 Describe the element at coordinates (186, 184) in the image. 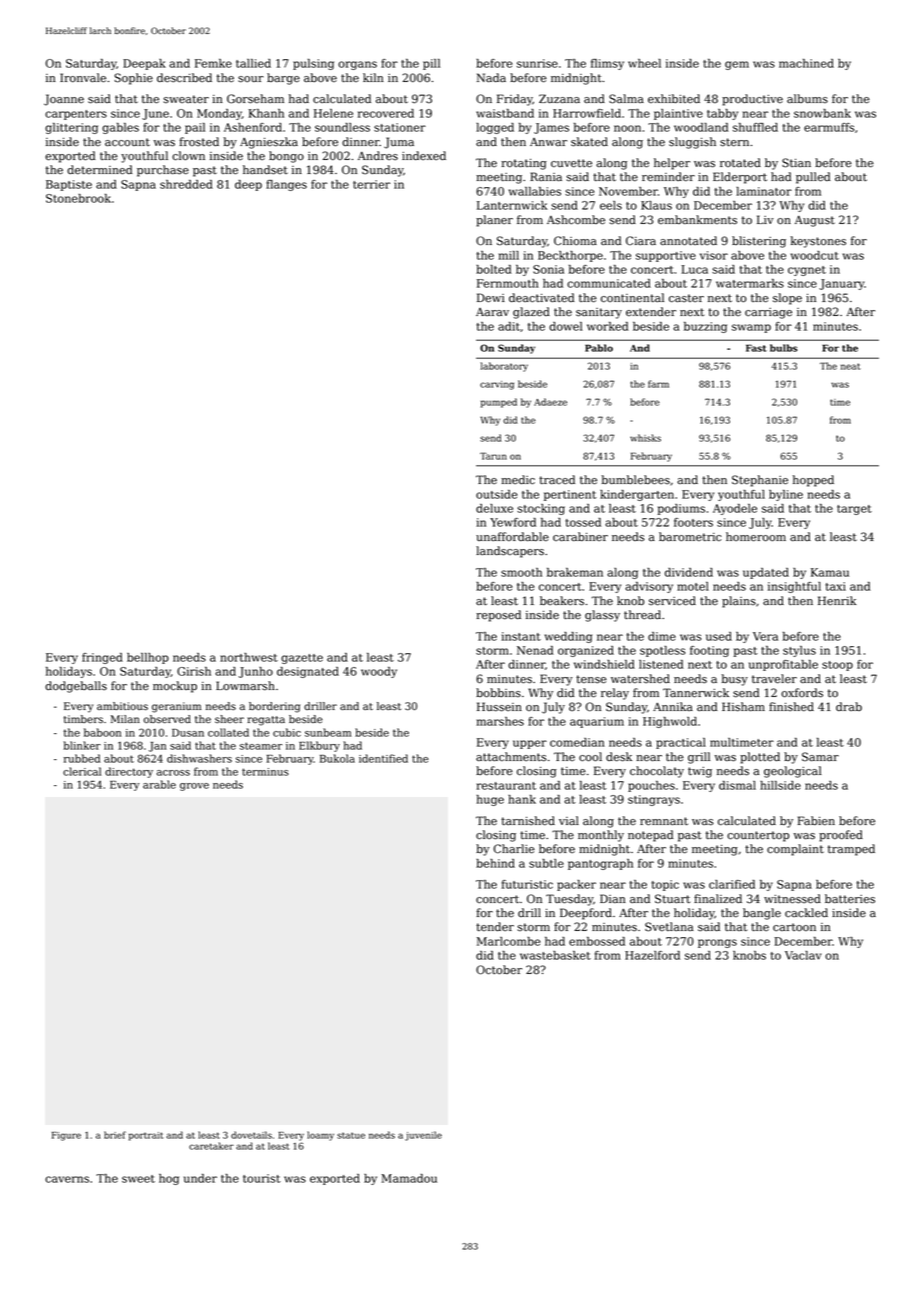

I see `shredded` at that location.
